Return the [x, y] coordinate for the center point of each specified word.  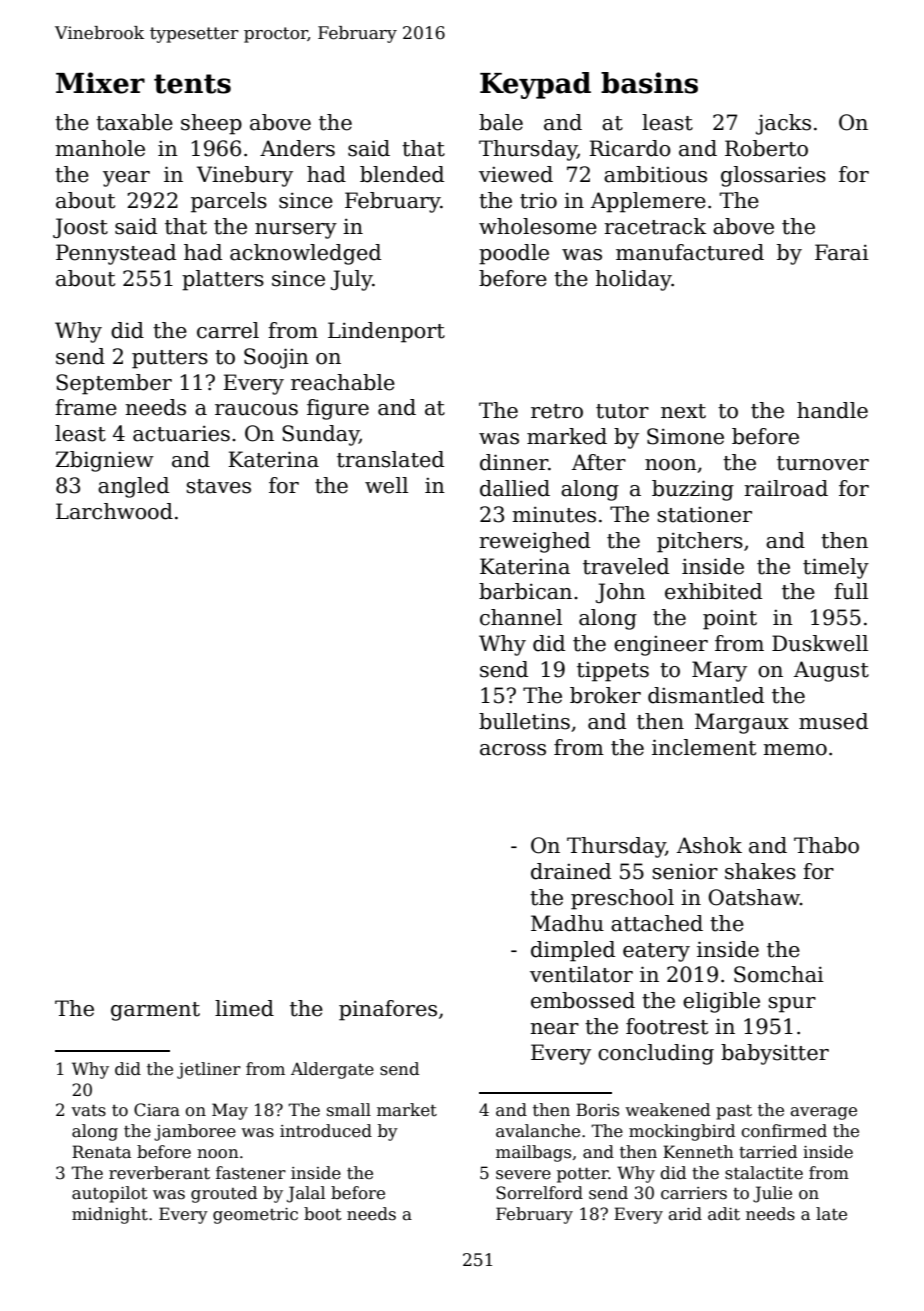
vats [88, 1110]
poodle [514, 254]
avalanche [538, 1131]
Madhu [567, 923]
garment [155, 1011]
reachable [343, 382]
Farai [842, 252]
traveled [626, 566]
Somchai [779, 974]
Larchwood [114, 511]
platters [223, 280]
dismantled [706, 695]
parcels [229, 202]
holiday [633, 280]
